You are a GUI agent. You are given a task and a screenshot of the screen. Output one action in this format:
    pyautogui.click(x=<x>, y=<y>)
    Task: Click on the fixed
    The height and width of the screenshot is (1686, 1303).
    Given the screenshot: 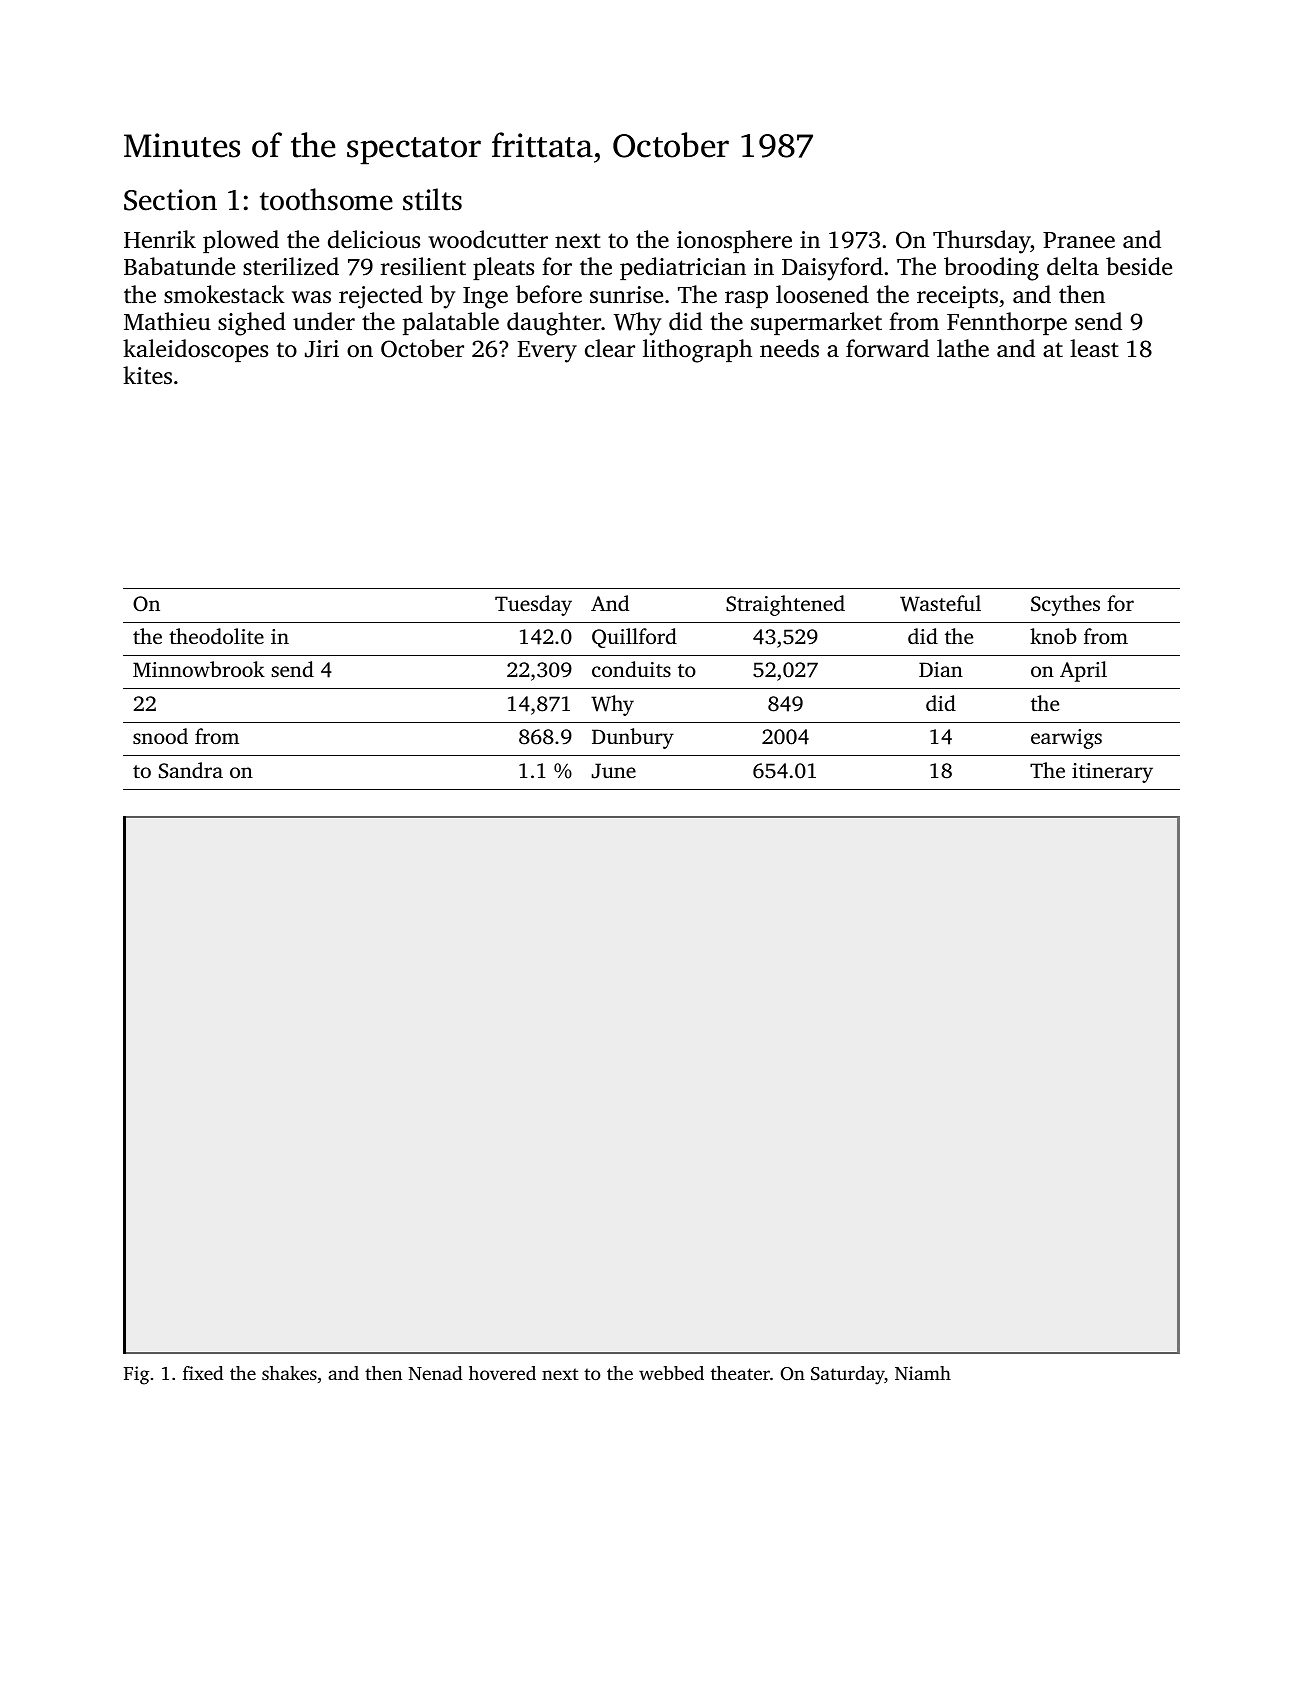 What is the action you would take?
    pyautogui.click(x=203, y=1373)
